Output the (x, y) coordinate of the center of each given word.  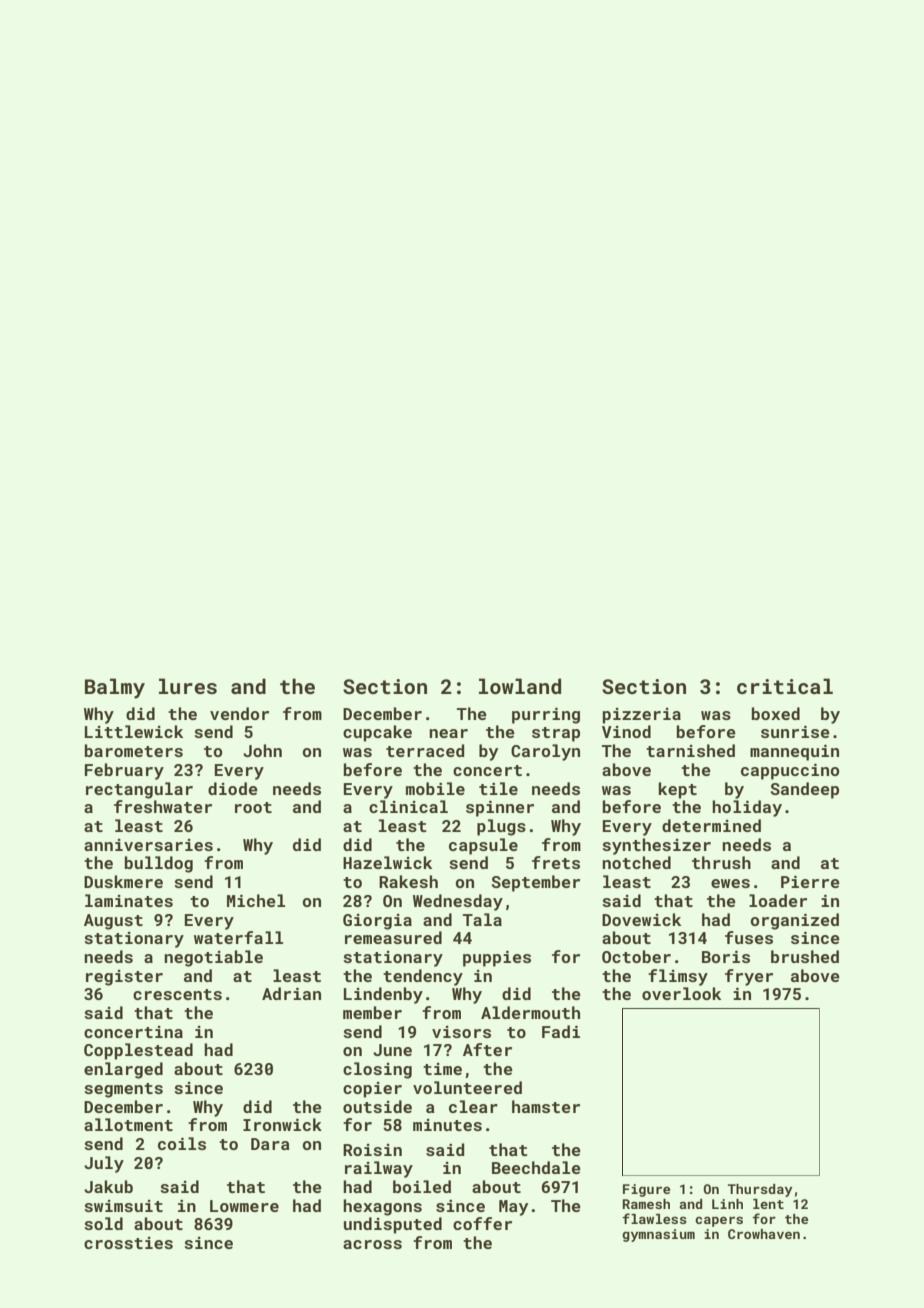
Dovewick (641, 919)
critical (785, 686)
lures (188, 686)
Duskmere (123, 881)
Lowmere (244, 1206)
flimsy (678, 977)
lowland (520, 686)
